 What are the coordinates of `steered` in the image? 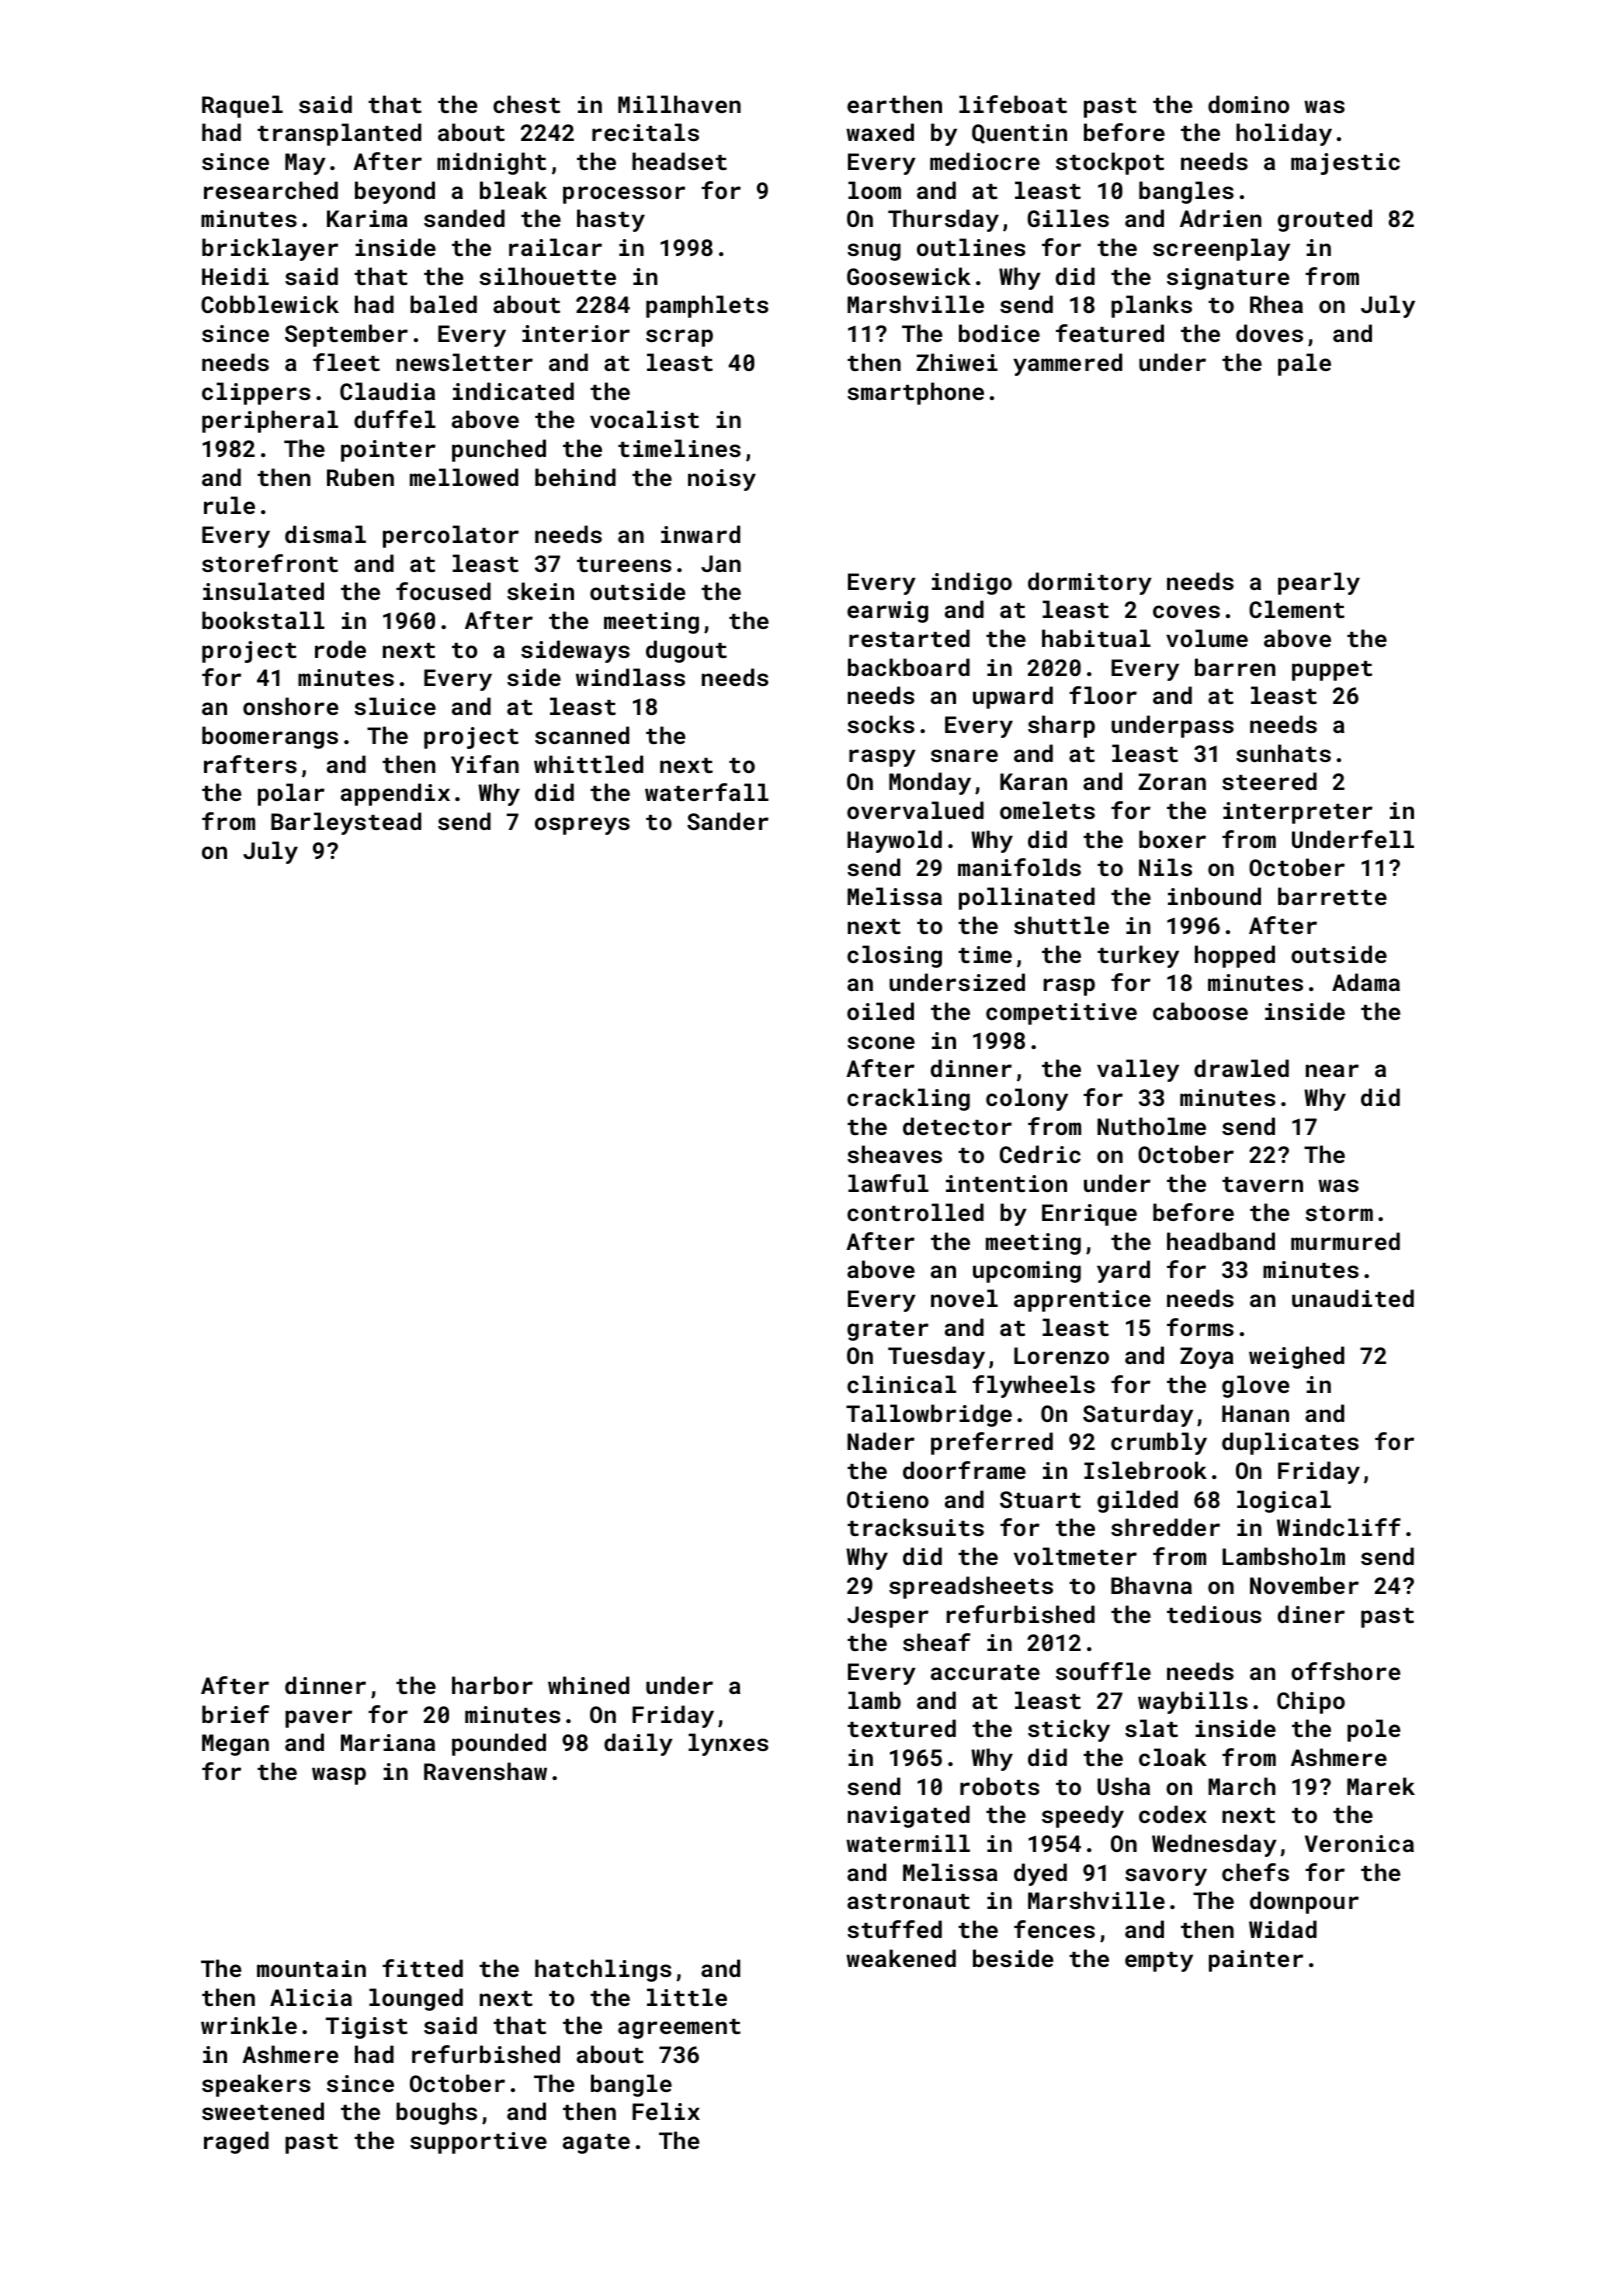 It's located at (1269, 781).
